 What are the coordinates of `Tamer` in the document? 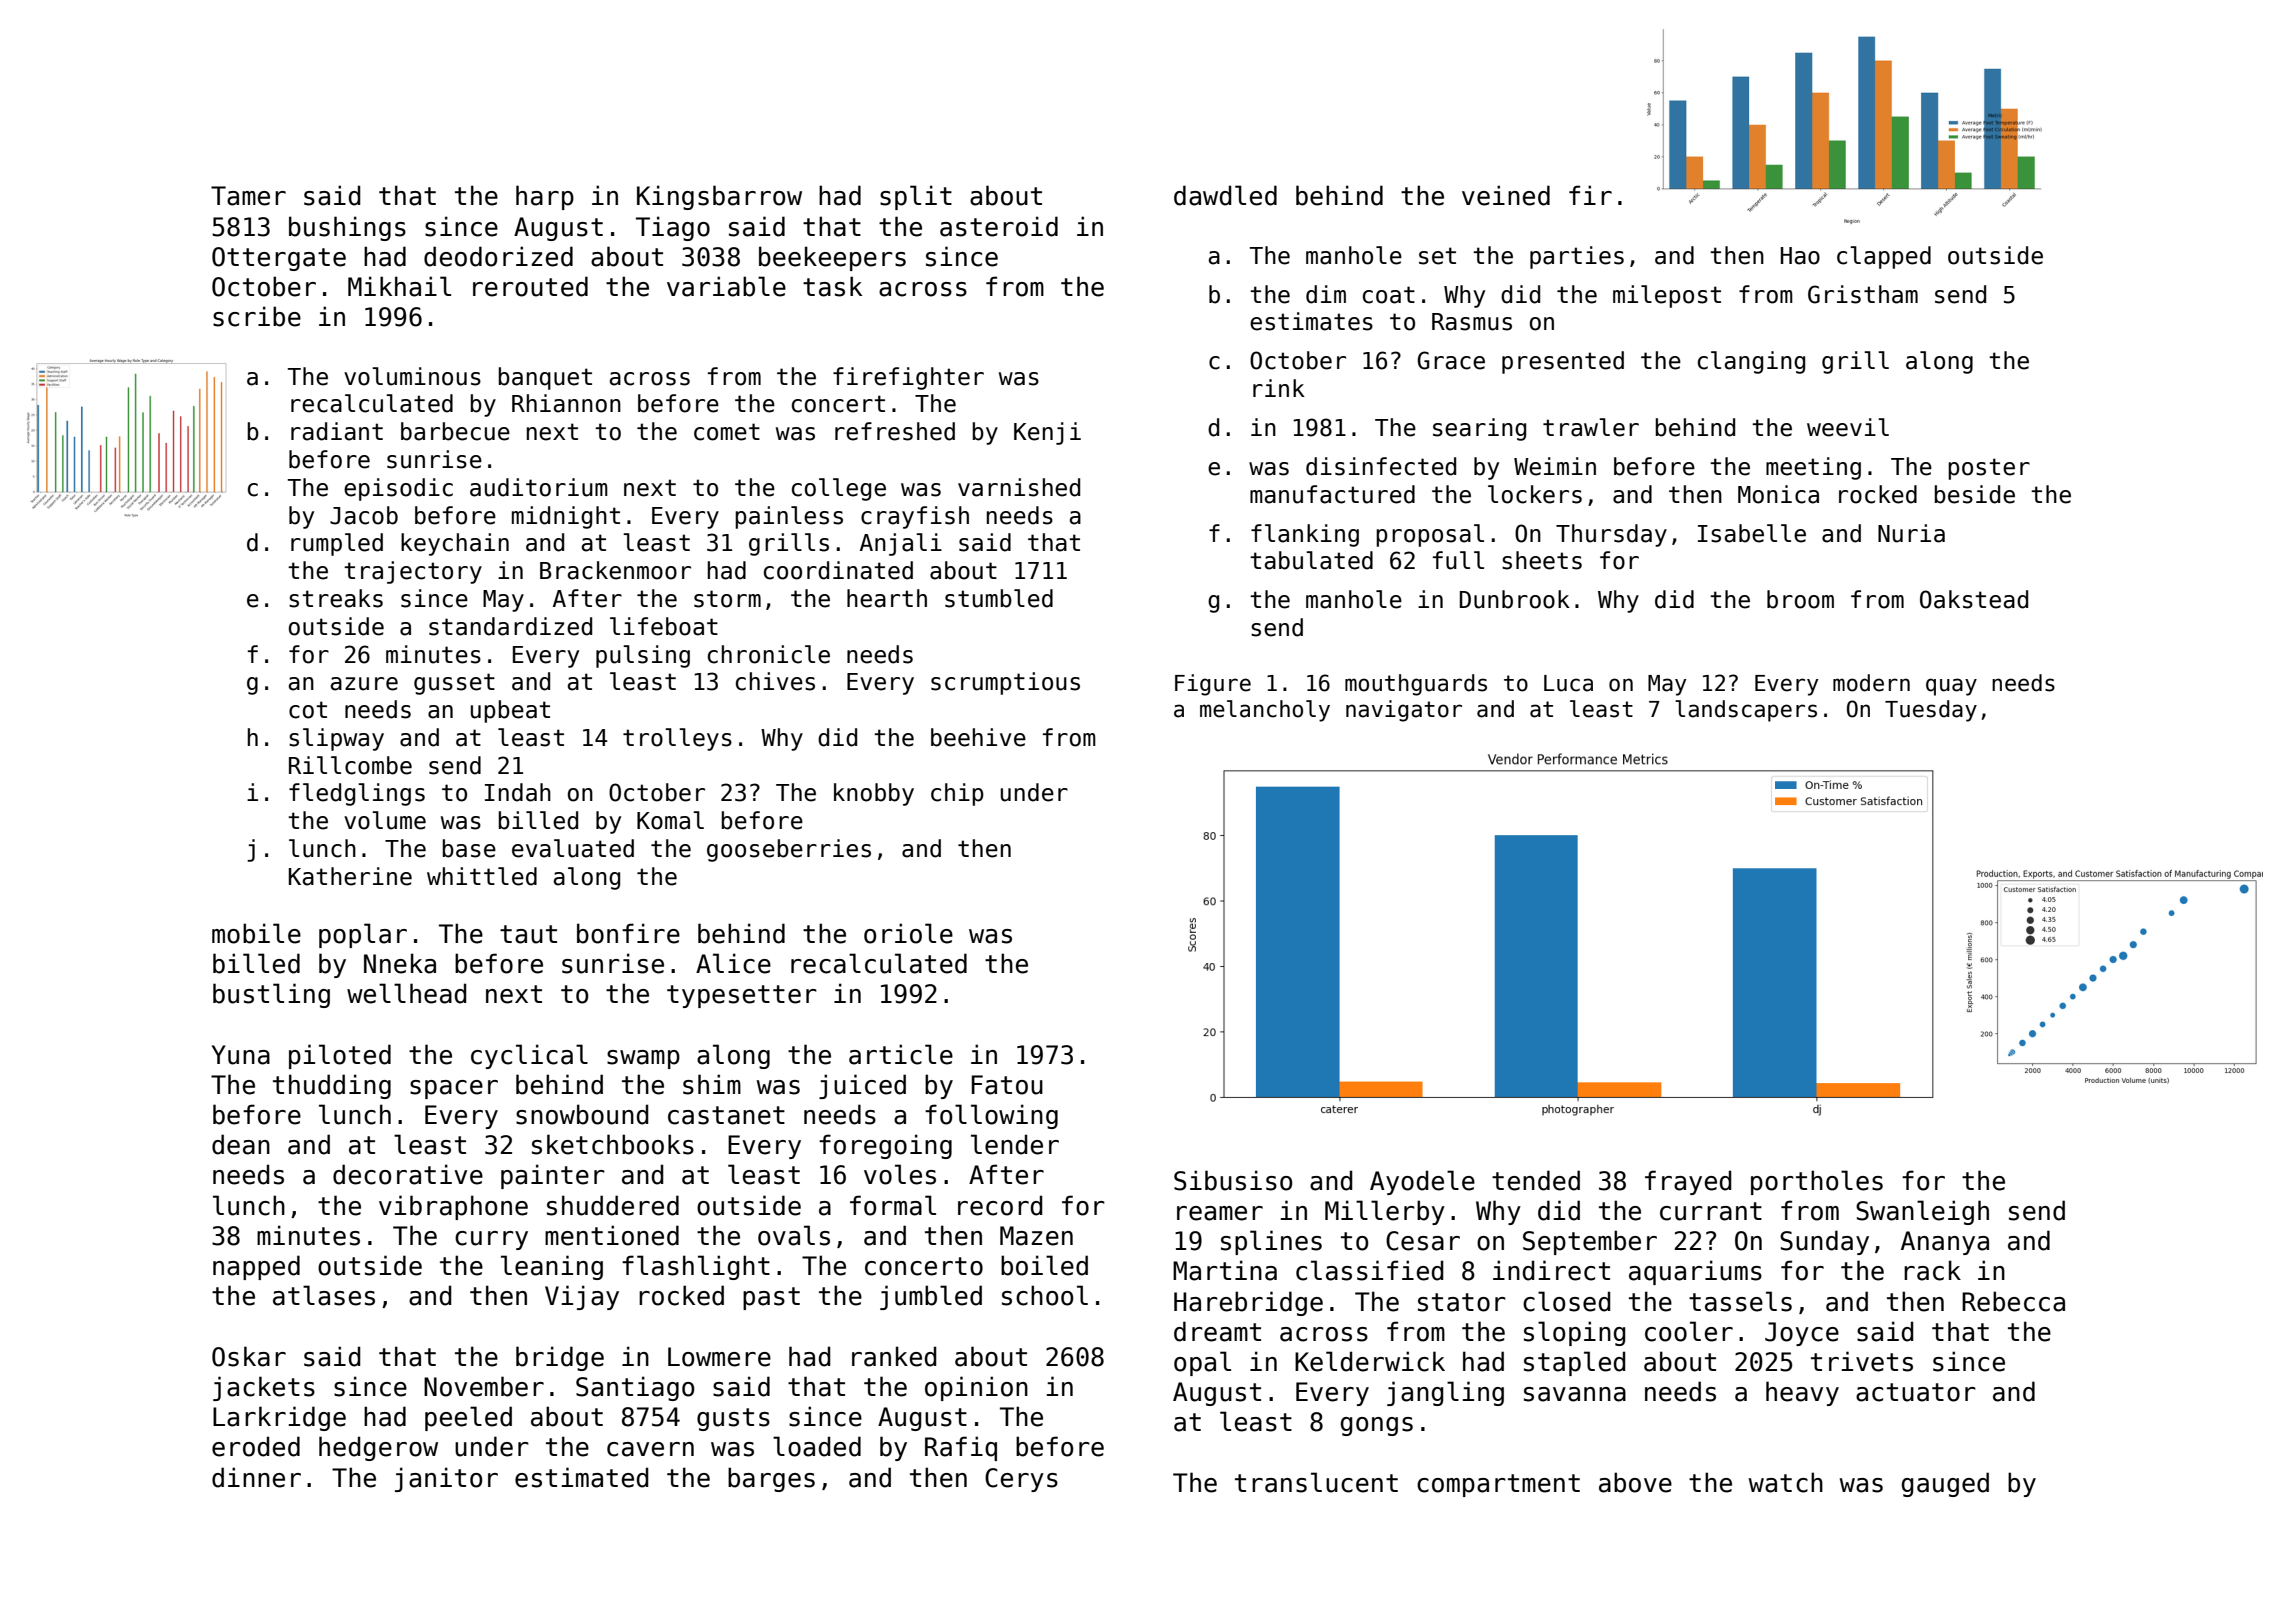 It's located at (248, 196).
